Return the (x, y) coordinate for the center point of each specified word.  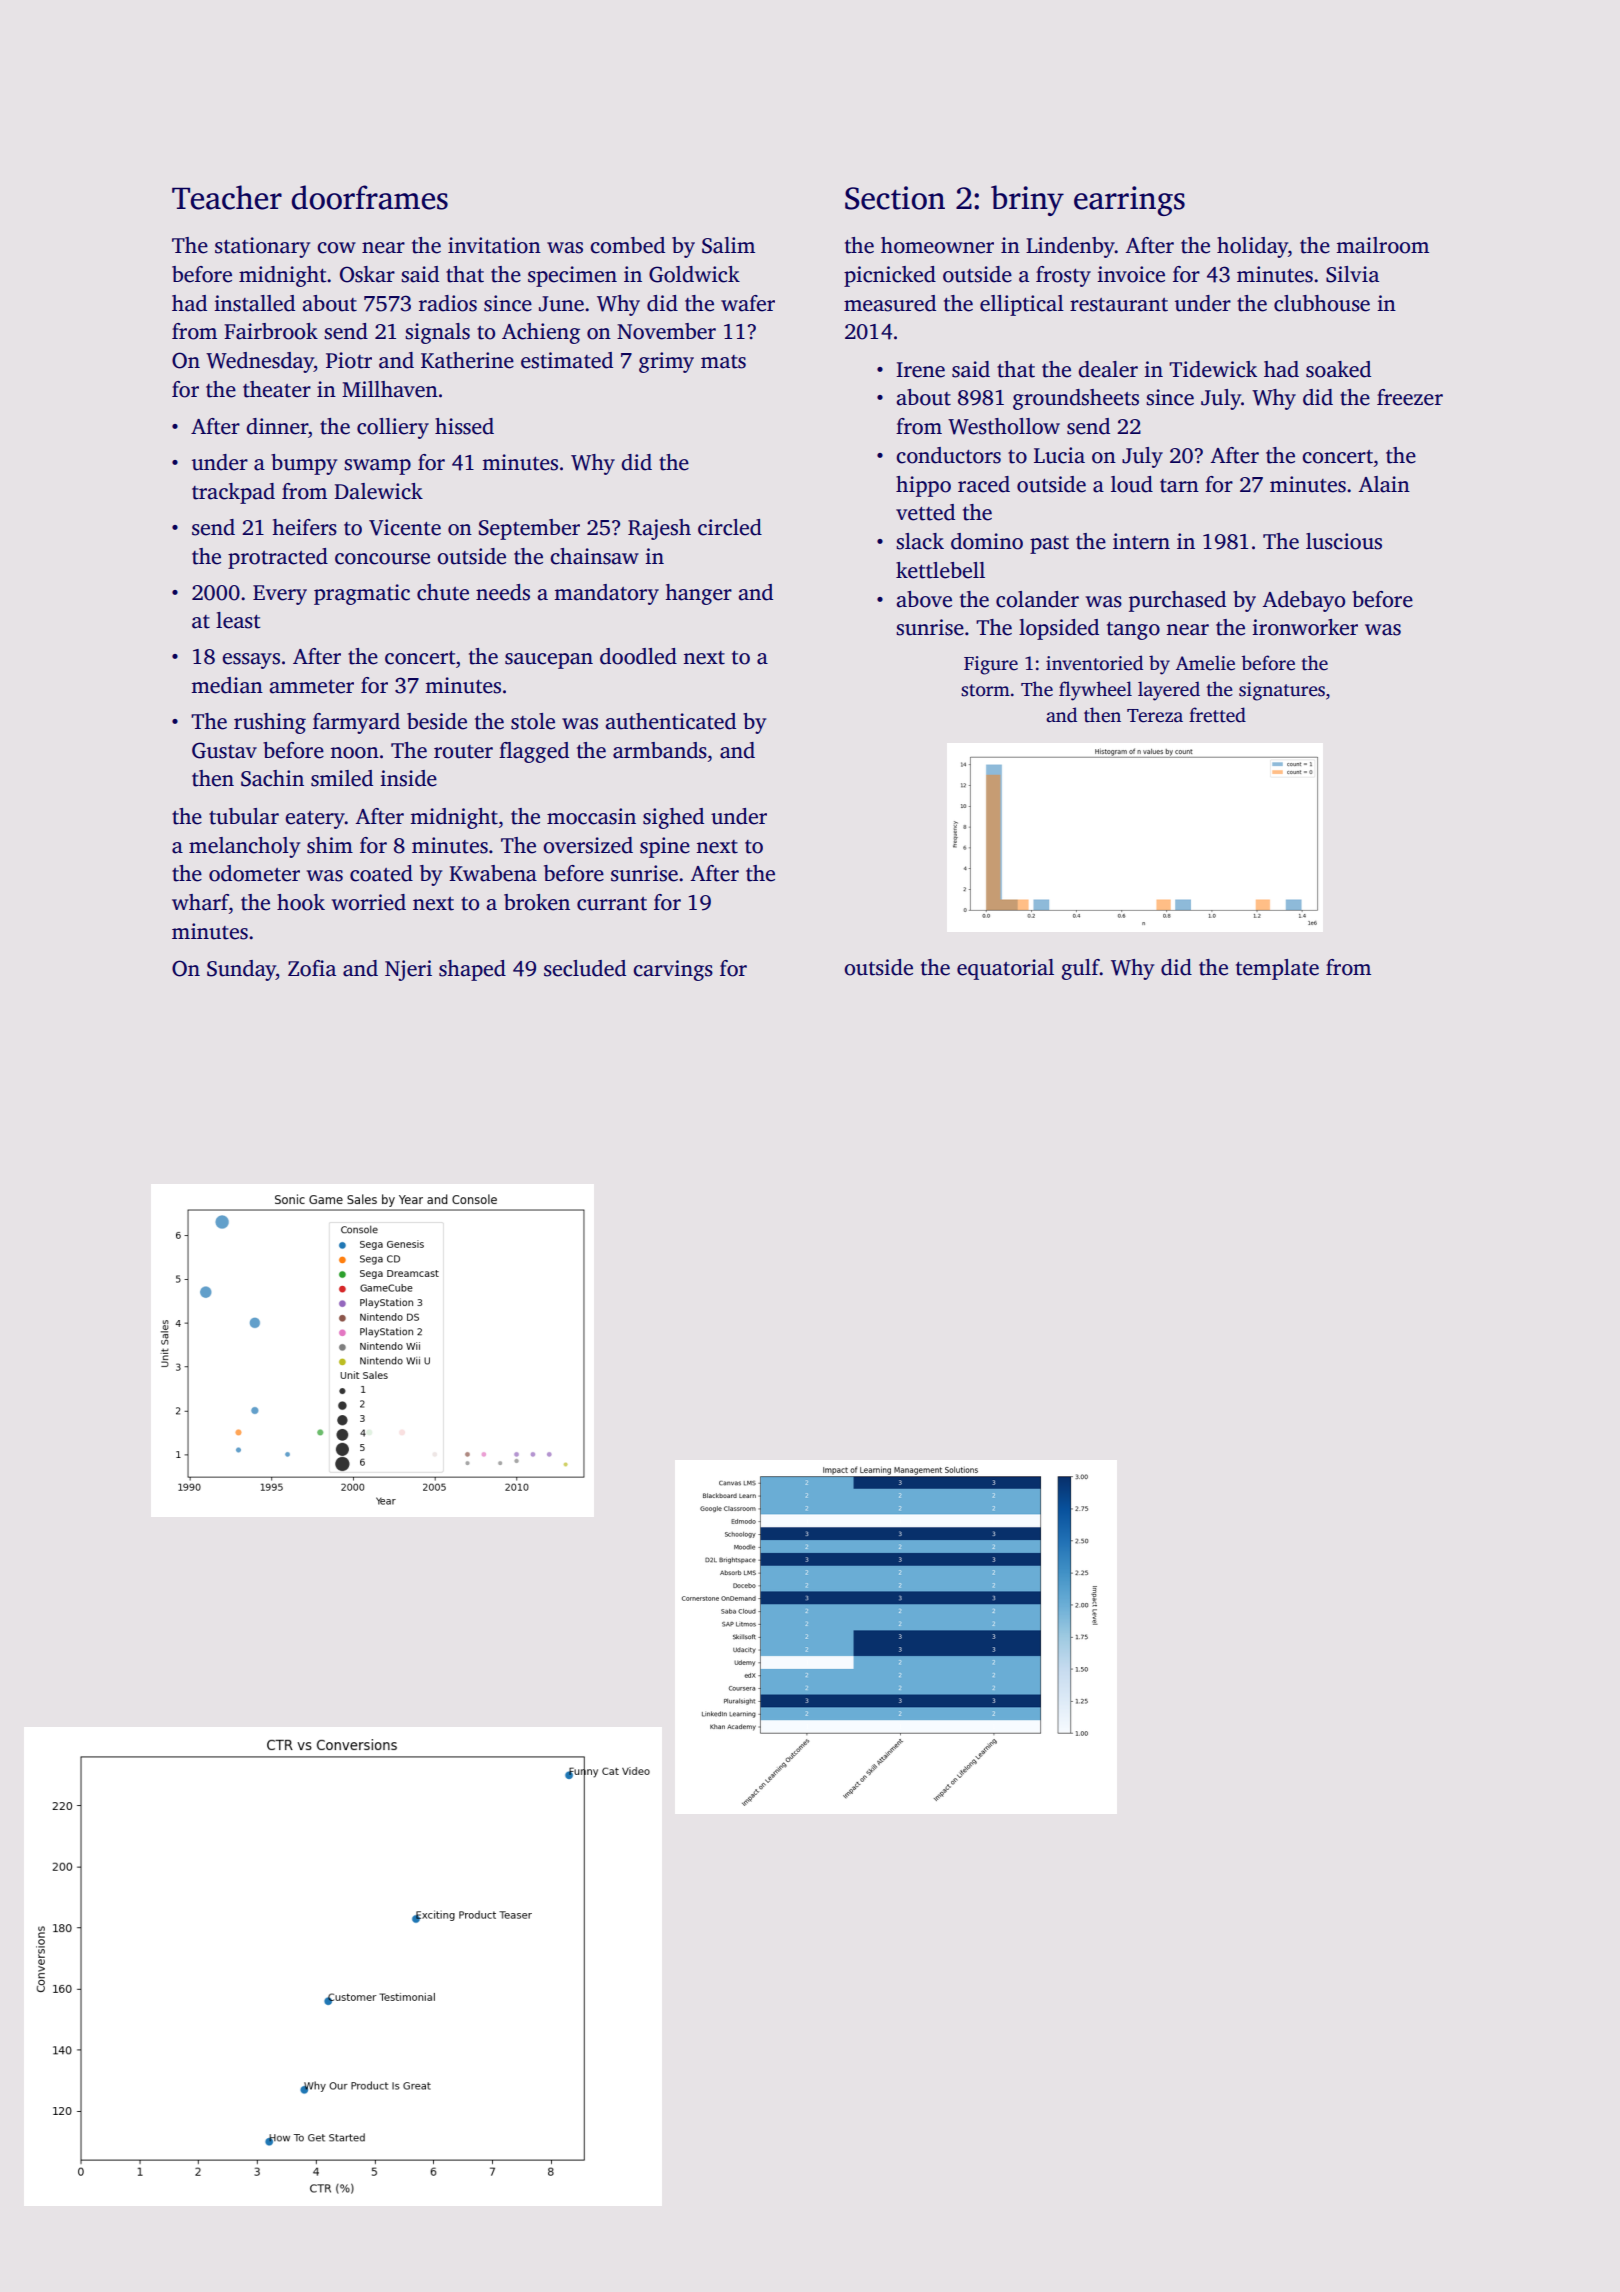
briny (1027, 200)
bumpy (304, 464)
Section (895, 198)
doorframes (370, 197)
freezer (1410, 397)
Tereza (1155, 716)
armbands (660, 750)
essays (251, 661)
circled (730, 527)
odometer (254, 873)
